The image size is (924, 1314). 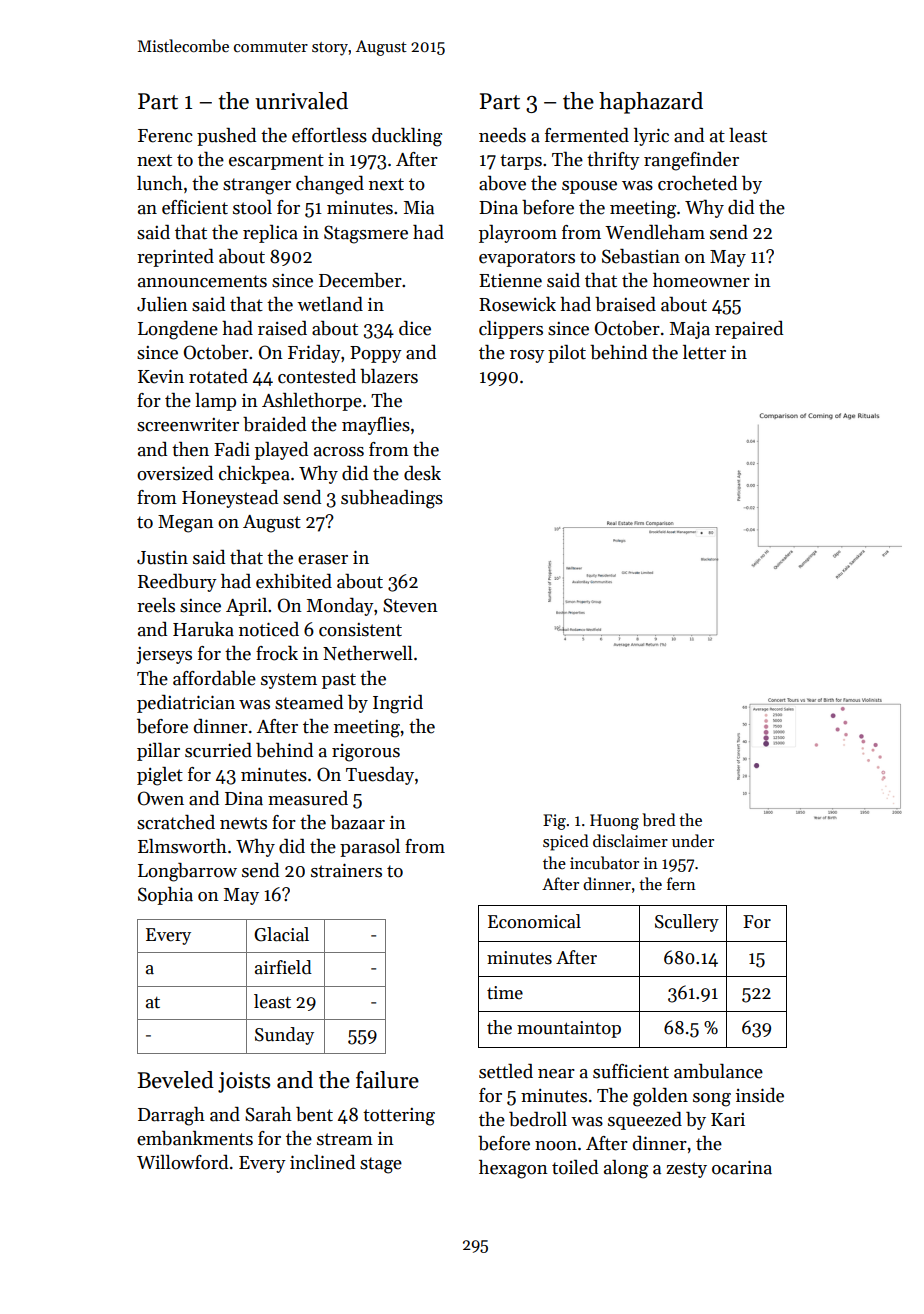 I want to click on letter, so click(x=704, y=352).
